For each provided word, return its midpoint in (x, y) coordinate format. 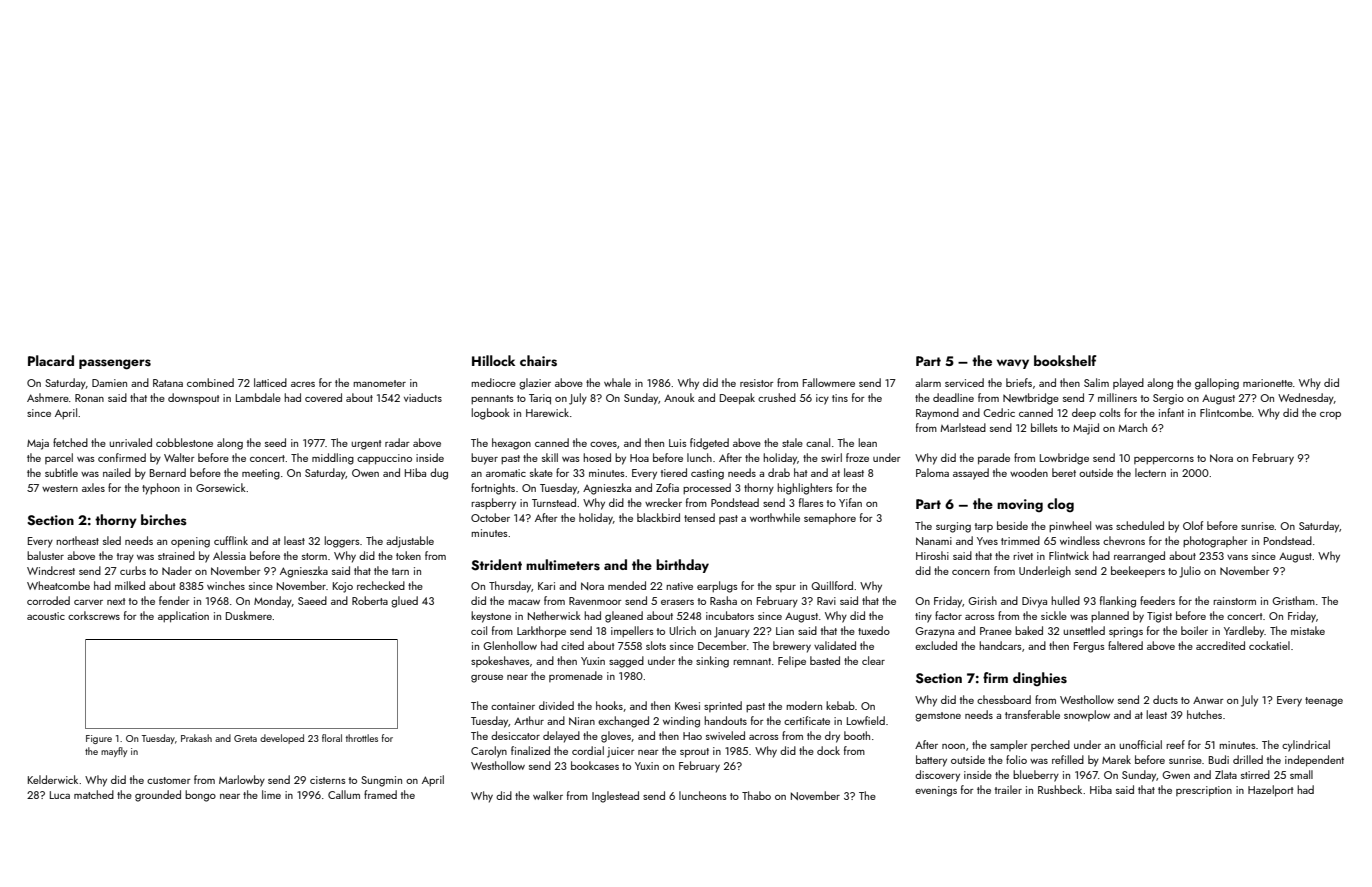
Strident (496, 565)
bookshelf (1065, 361)
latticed (270, 382)
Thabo (756, 795)
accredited (1220, 645)
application (183, 617)
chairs (538, 361)
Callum (344, 794)
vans (1237, 557)
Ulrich (682, 630)
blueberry (1036, 776)
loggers (342, 542)
